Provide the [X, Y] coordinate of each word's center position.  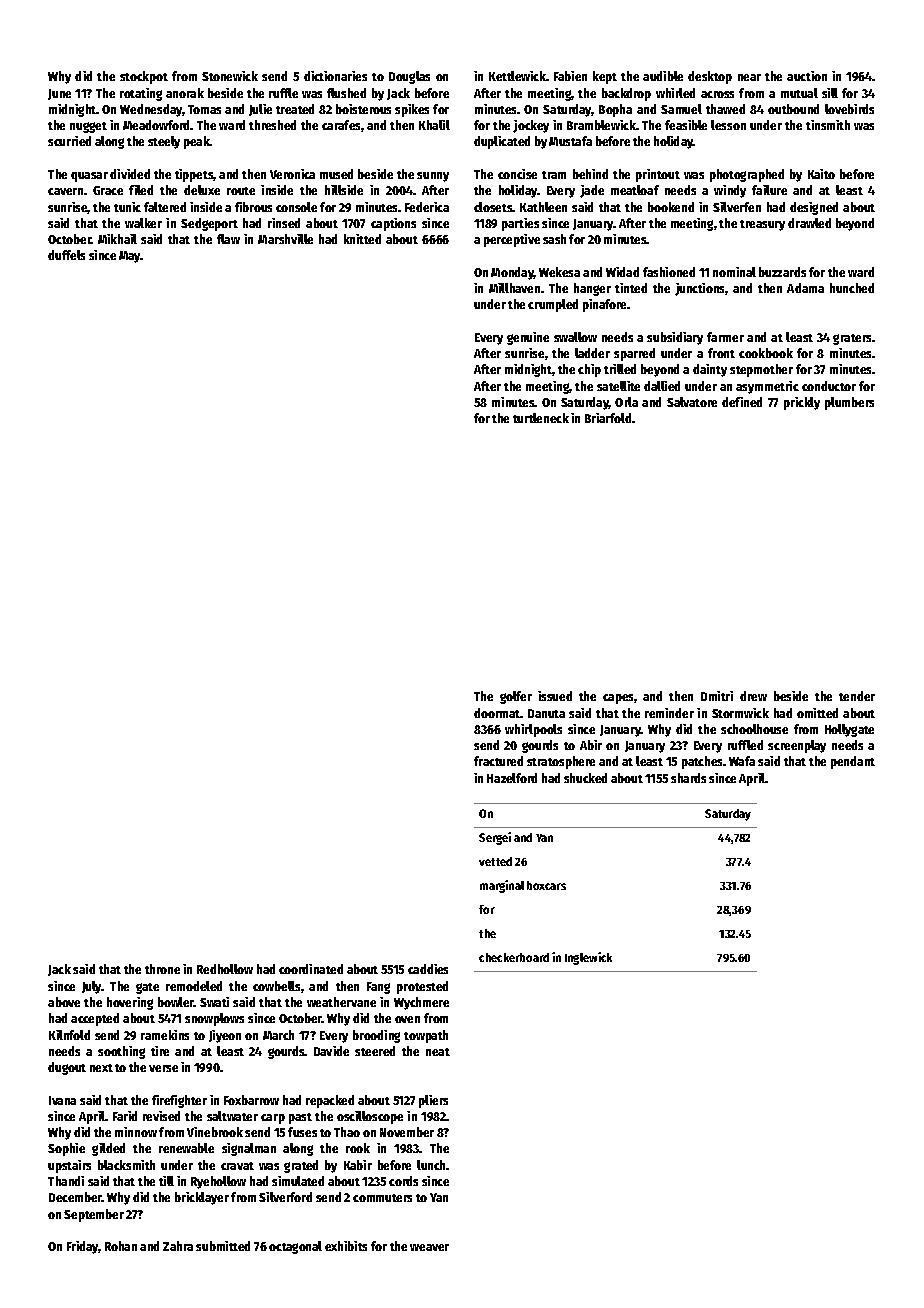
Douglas [409, 77]
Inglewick [588, 958]
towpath [426, 1036]
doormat [497, 713]
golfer [516, 697]
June [59, 94]
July [92, 987]
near [749, 77]
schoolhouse [754, 729]
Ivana [62, 1100]
